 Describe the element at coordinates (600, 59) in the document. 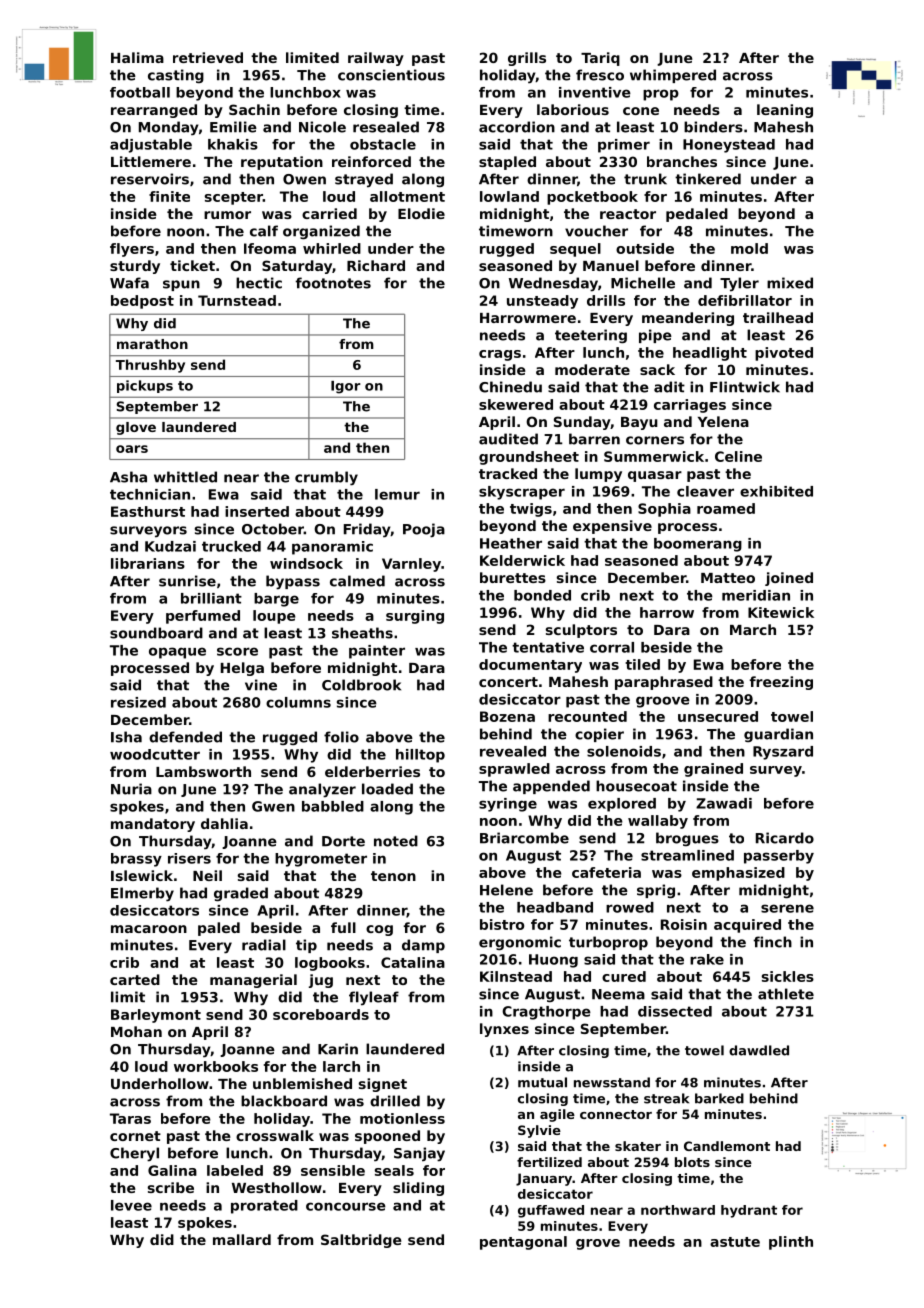

I see `Tariq` at that location.
